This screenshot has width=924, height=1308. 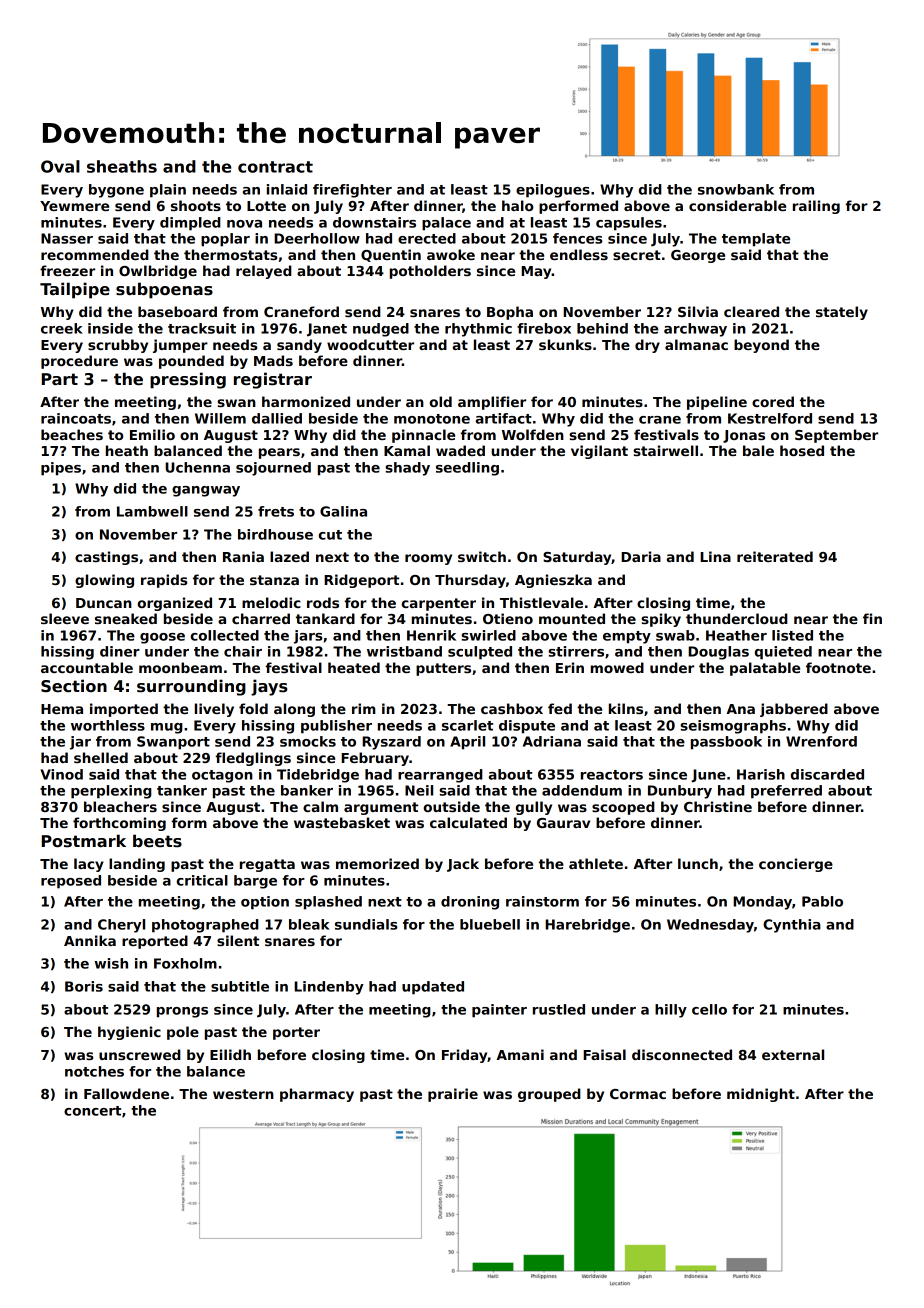 I want to click on pressing, so click(x=188, y=380).
